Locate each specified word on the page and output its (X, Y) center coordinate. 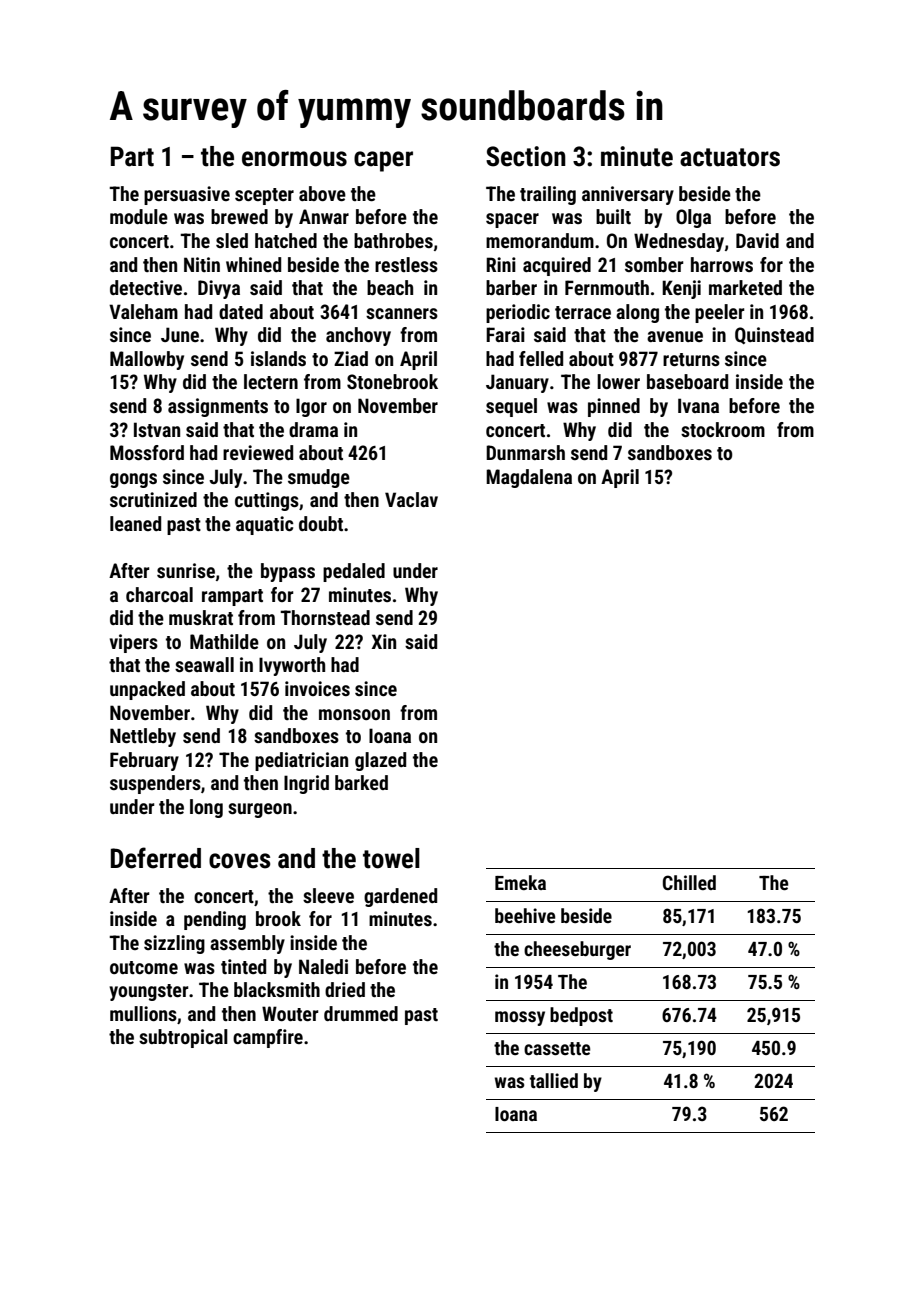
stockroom (723, 429)
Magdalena (529, 478)
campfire (268, 1038)
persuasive (187, 195)
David (757, 240)
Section (526, 156)
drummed (361, 1013)
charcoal (159, 594)
